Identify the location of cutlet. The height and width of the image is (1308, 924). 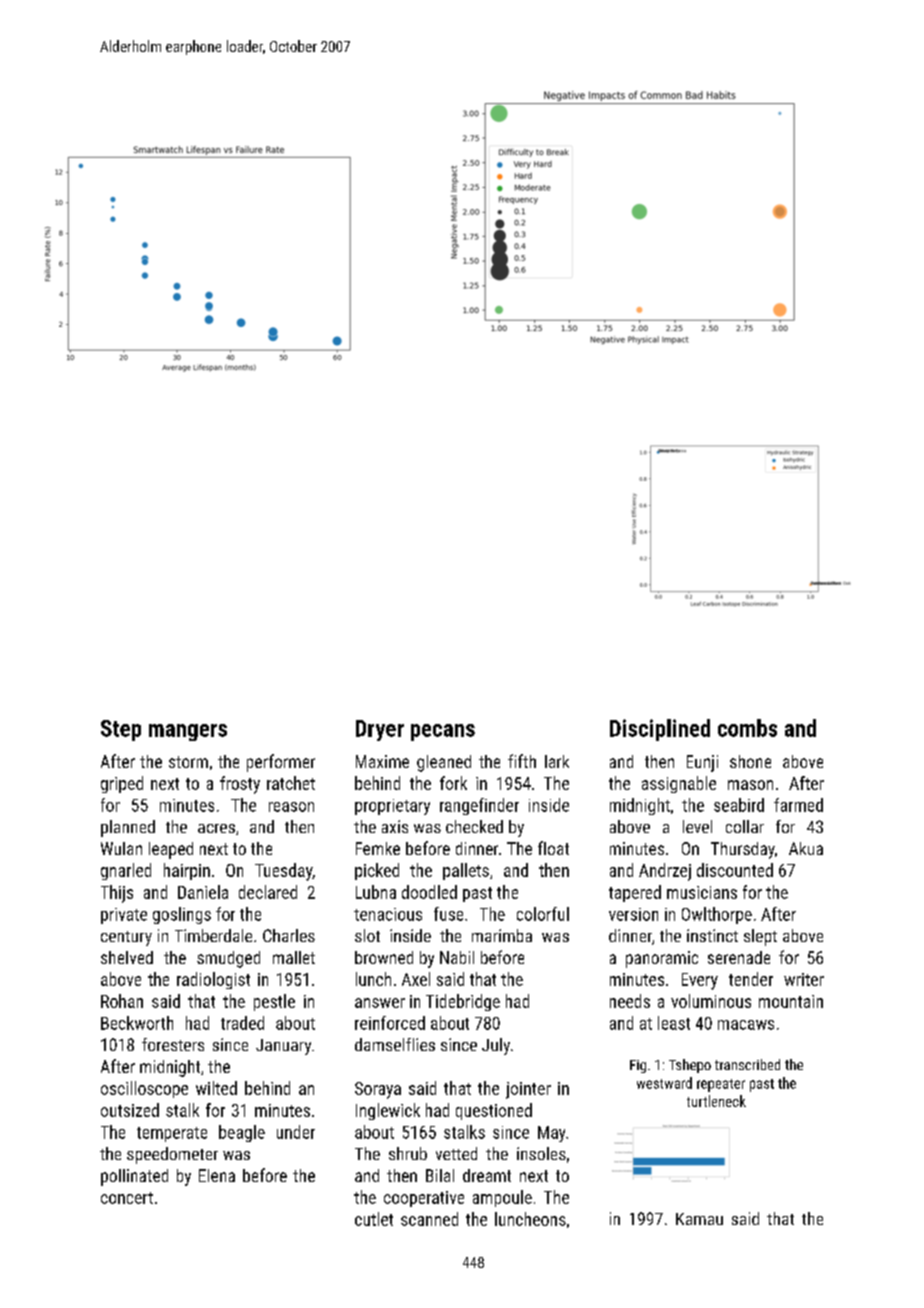
(374, 1219).
